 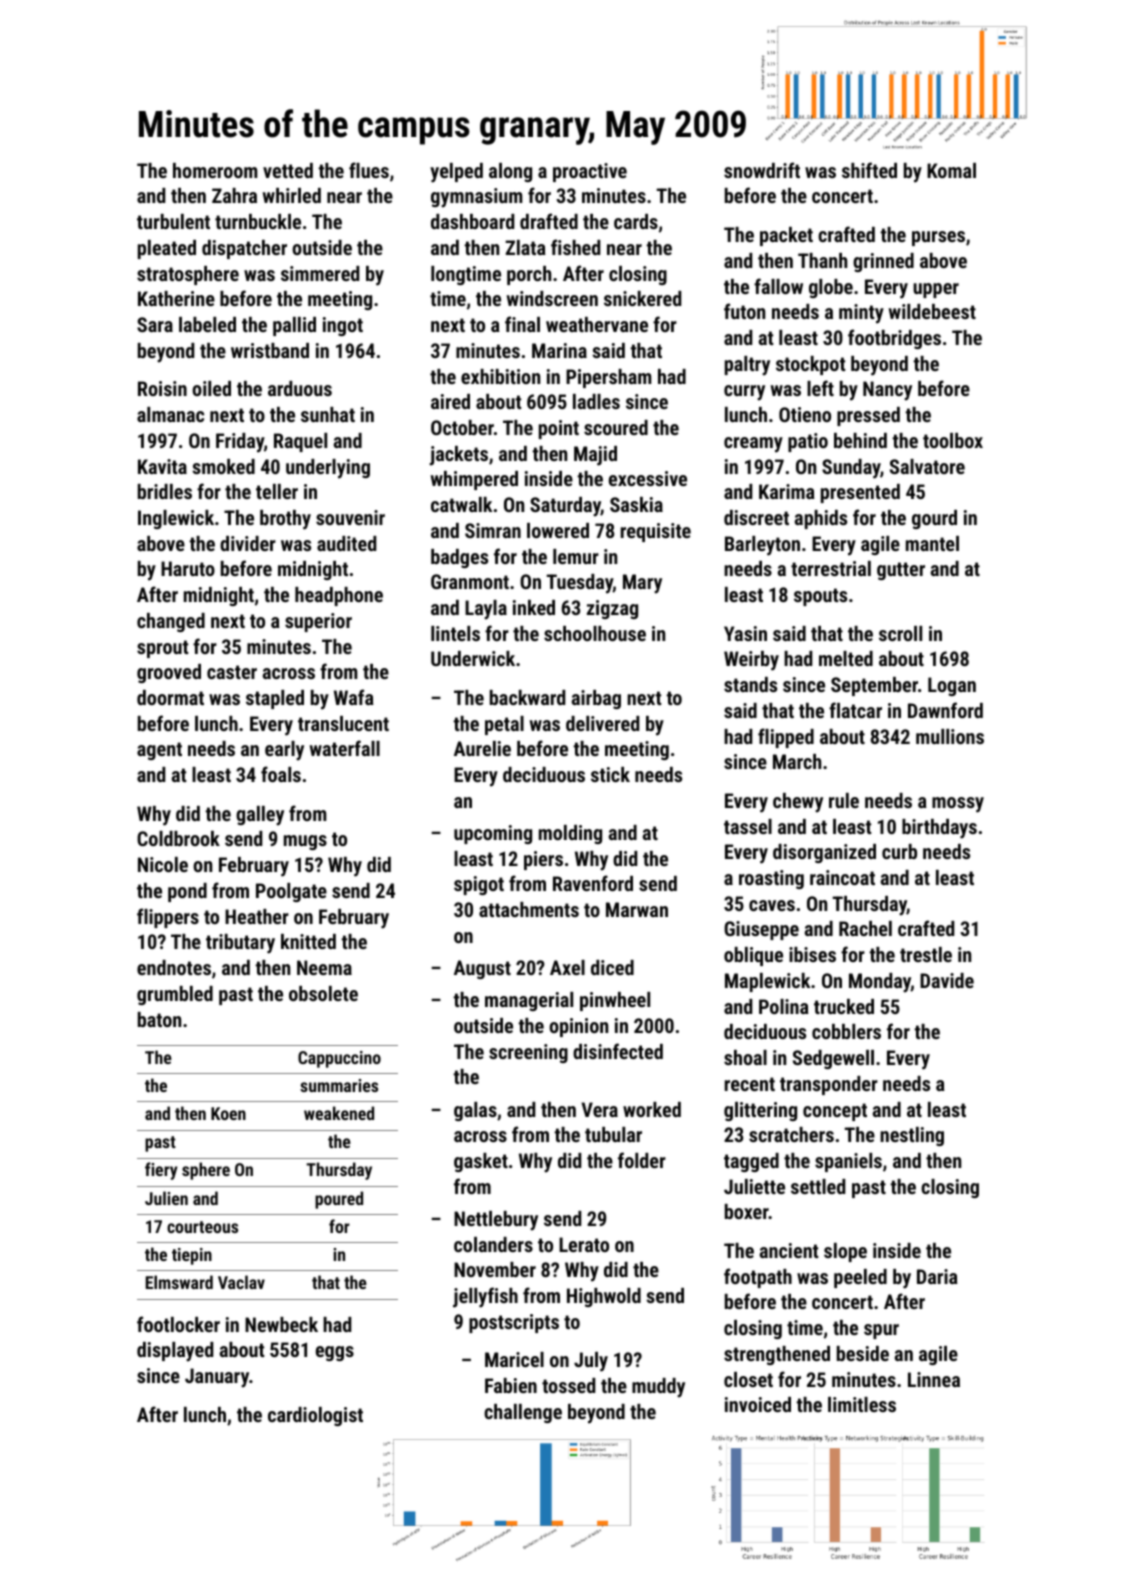 What do you see at coordinates (159, 751) in the image?
I see `agent` at bounding box center [159, 751].
